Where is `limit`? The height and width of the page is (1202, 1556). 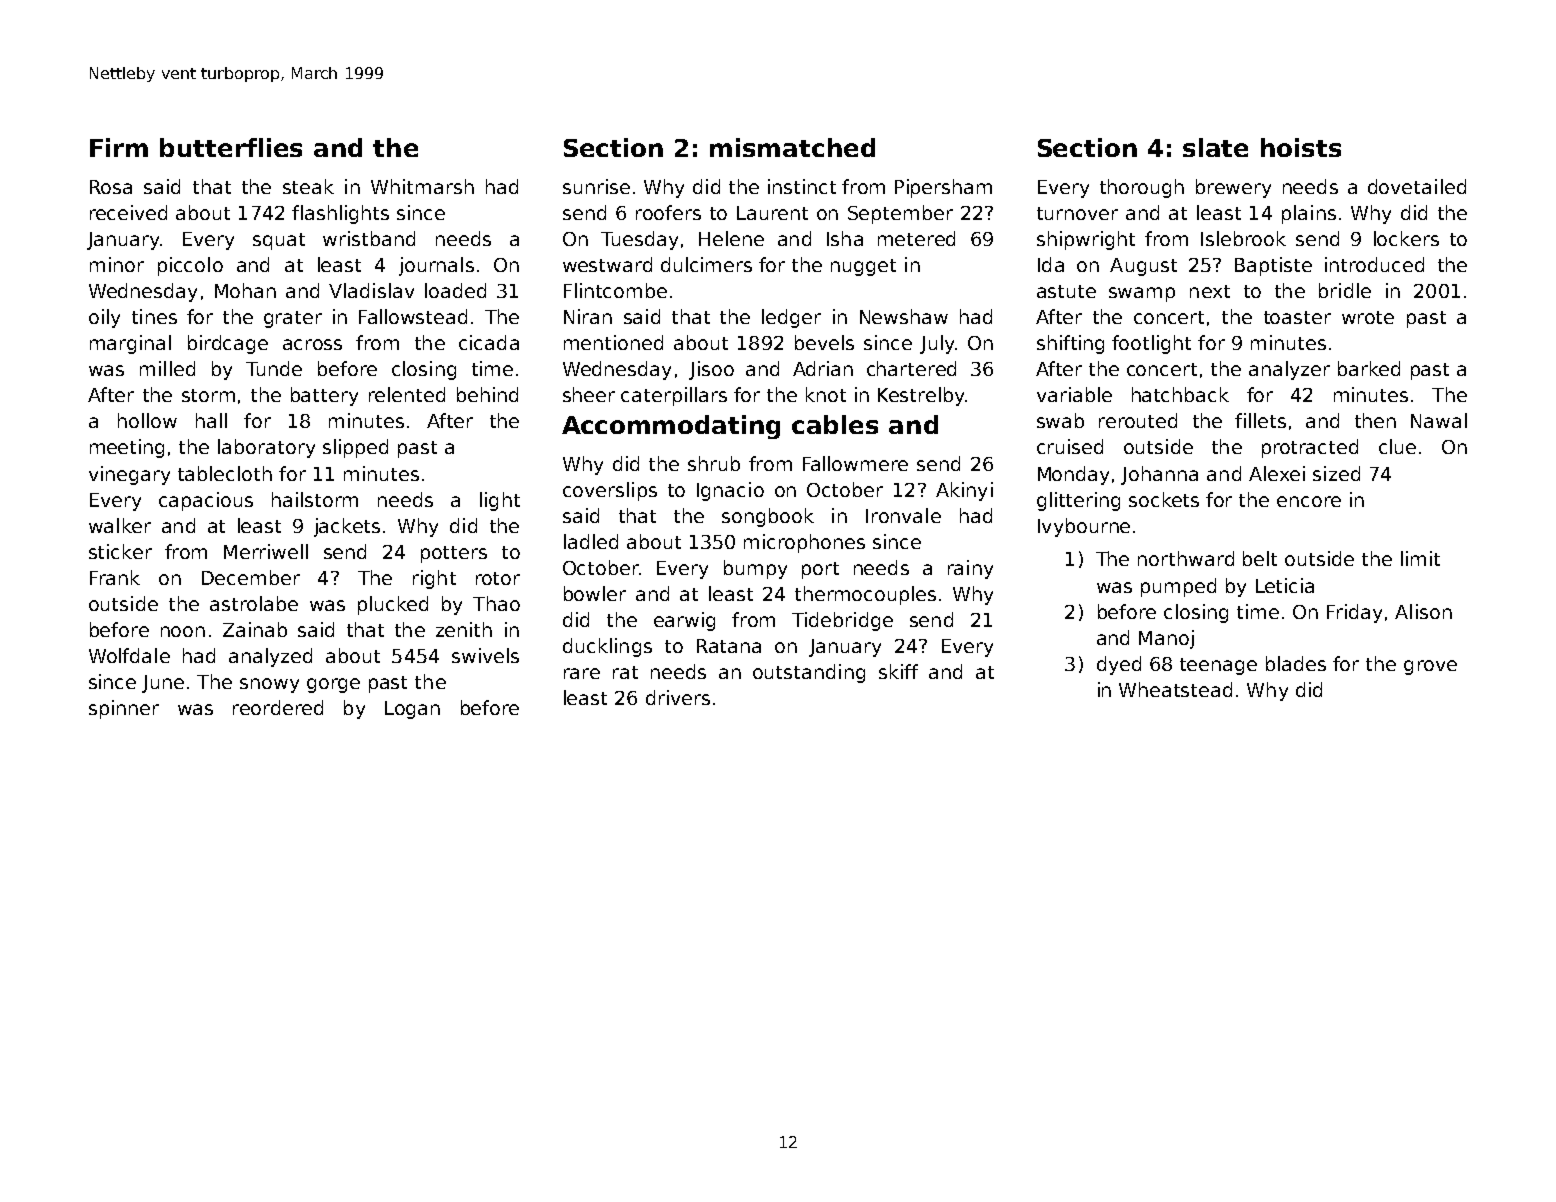
limit is located at coordinates (1420, 558).
